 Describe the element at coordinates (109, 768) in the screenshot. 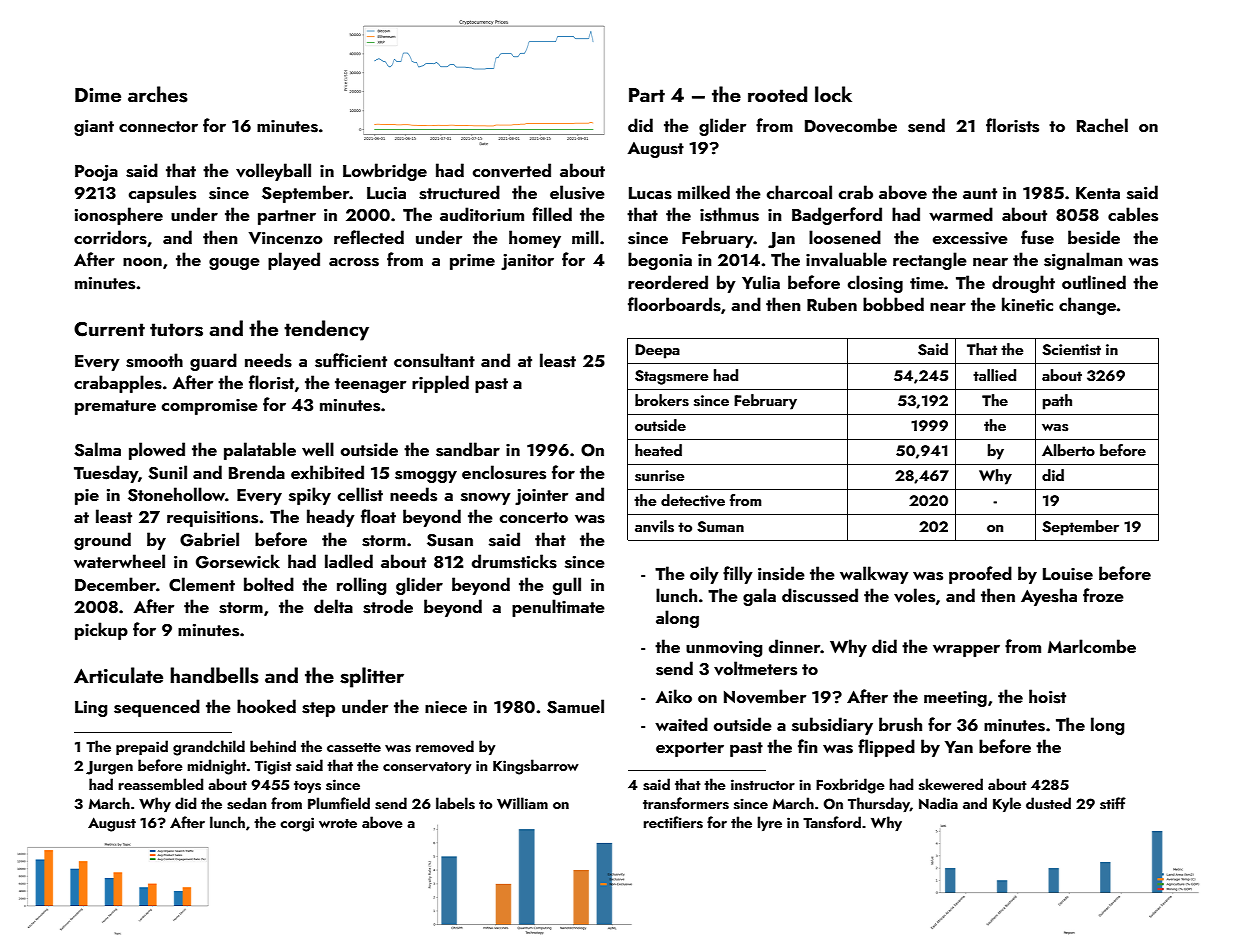

I see `Jurgen` at that location.
